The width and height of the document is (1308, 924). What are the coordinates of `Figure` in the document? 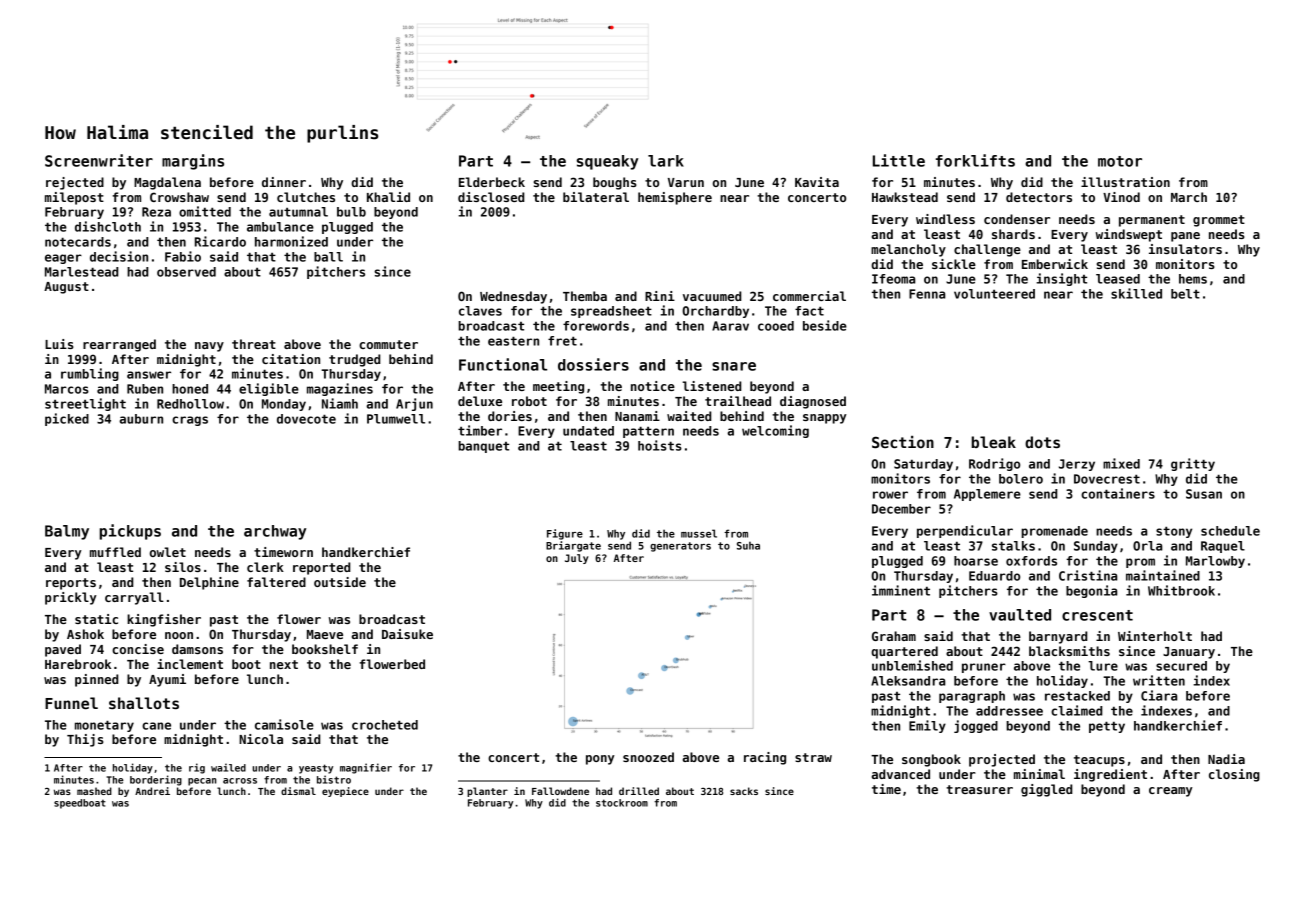 It's located at (565, 534).
